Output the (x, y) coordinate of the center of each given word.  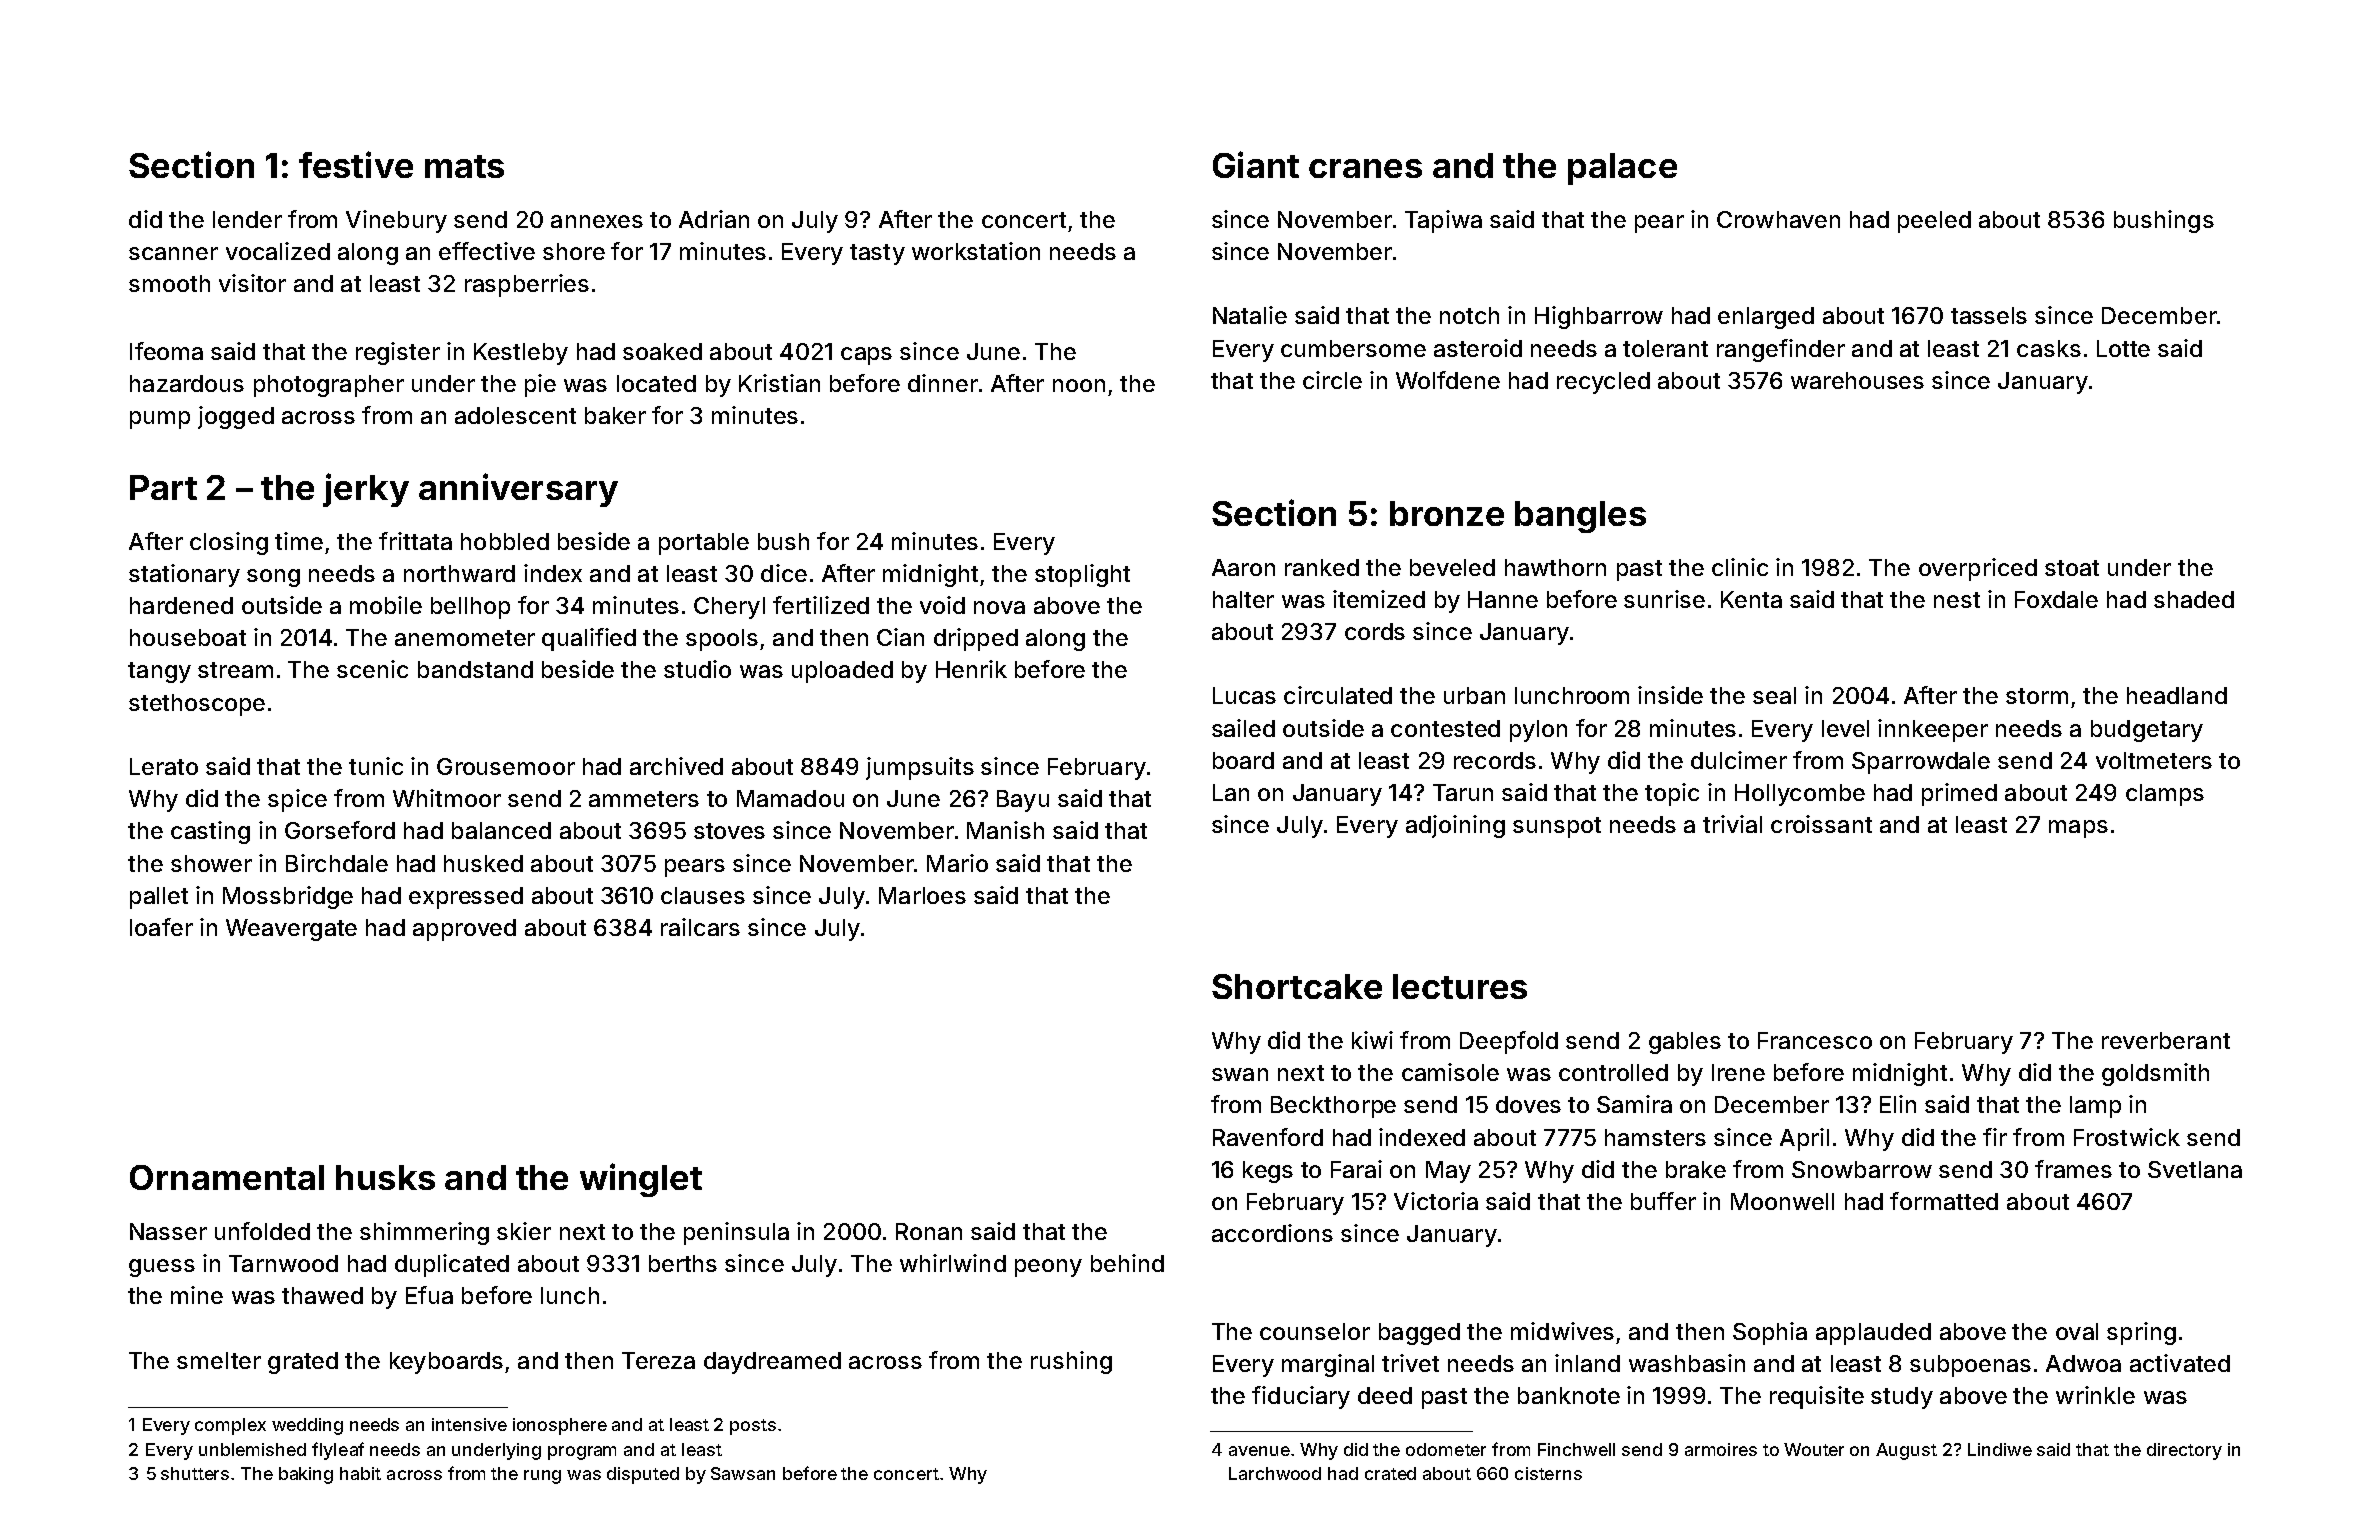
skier (524, 1231)
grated (303, 1363)
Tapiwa (1443, 221)
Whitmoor (447, 798)
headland (2177, 695)
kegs (1268, 1172)
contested (1445, 728)
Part (163, 487)
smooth (169, 283)
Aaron (1243, 567)
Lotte (2123, 348)
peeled (1934, 222)
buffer (1663, 1201)
